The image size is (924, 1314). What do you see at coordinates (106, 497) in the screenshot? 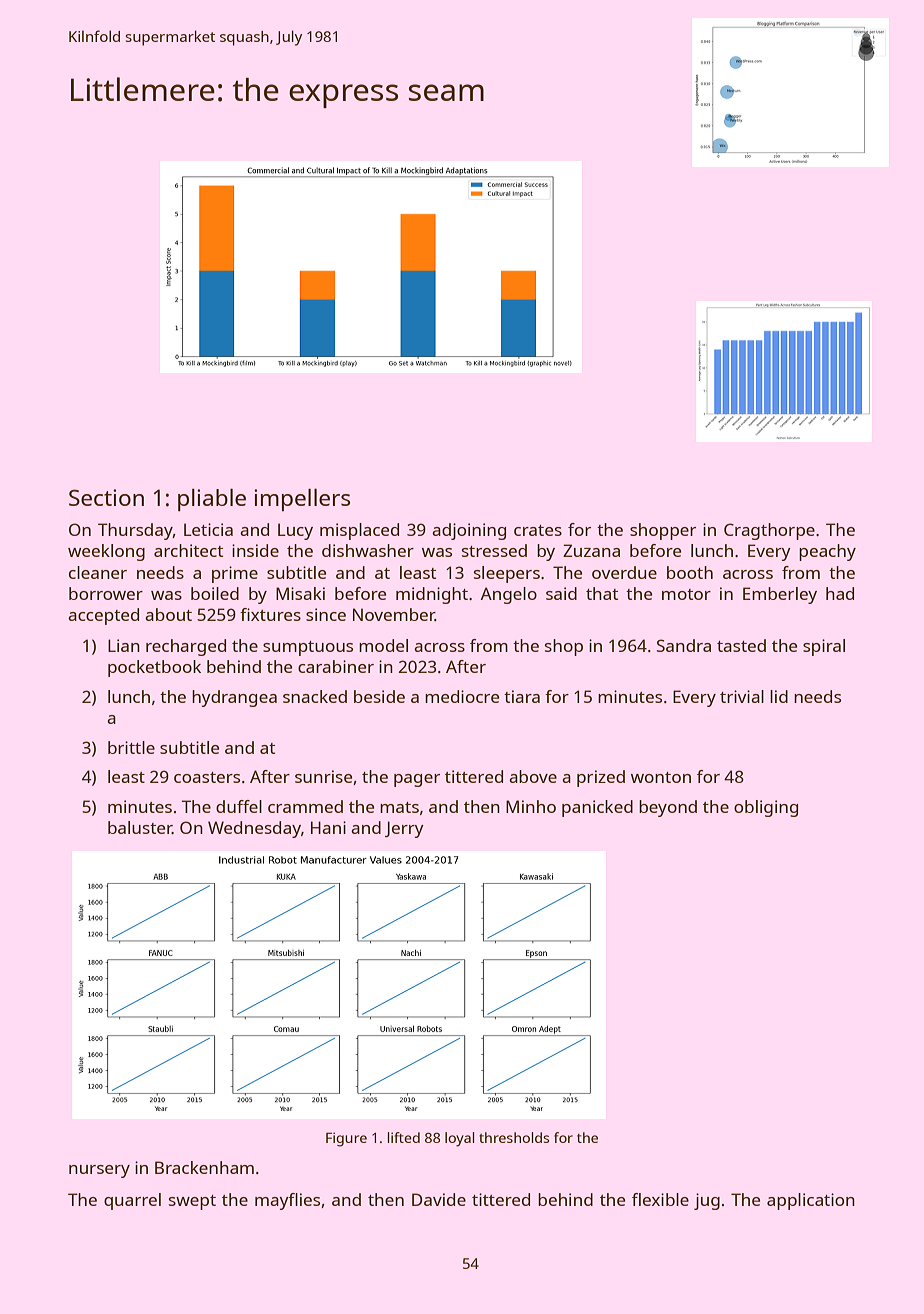
I see `Section` at bounding box center [106, 497].
